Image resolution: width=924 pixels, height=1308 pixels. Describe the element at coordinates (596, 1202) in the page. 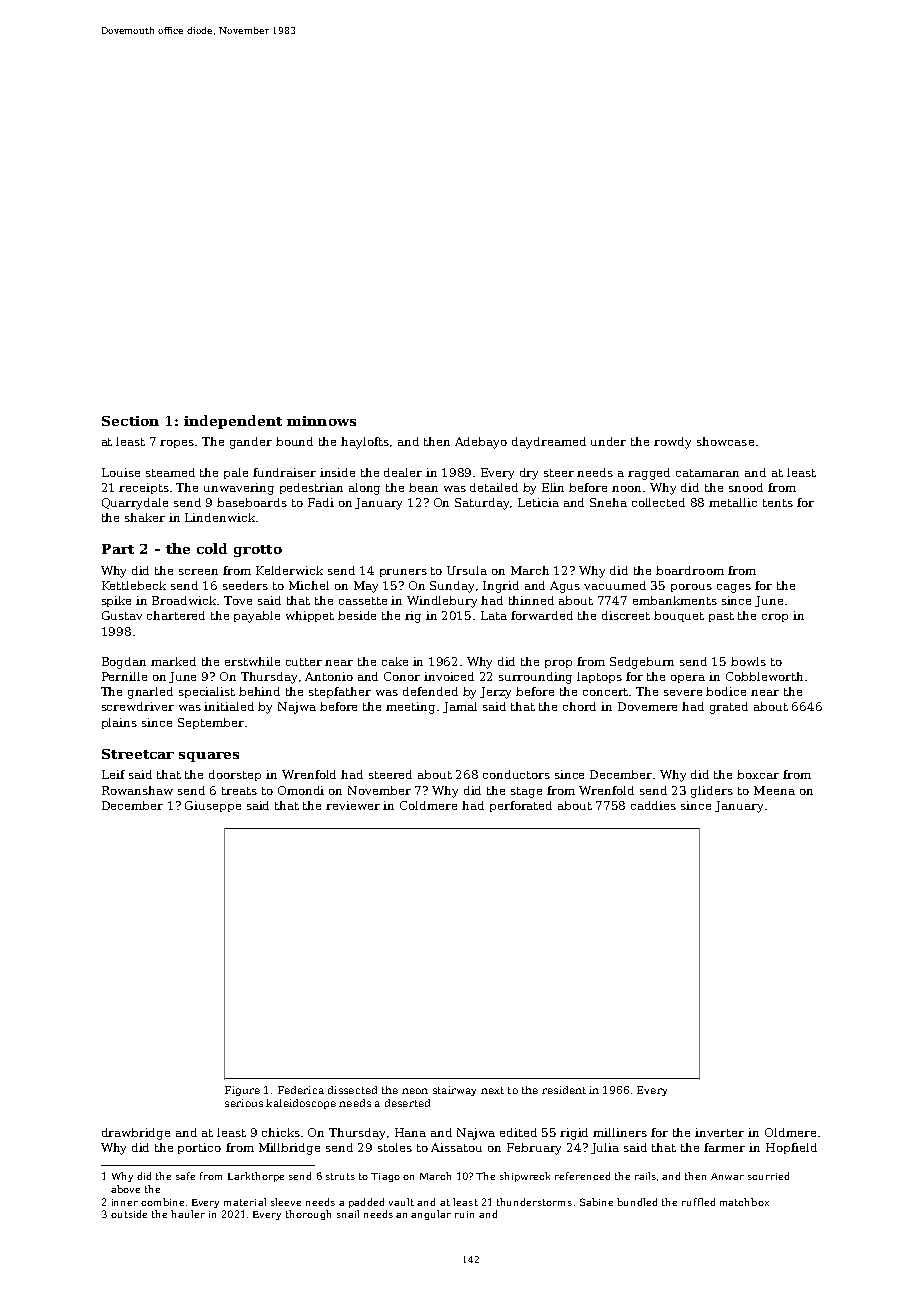

I see `Sabine` at that location.
